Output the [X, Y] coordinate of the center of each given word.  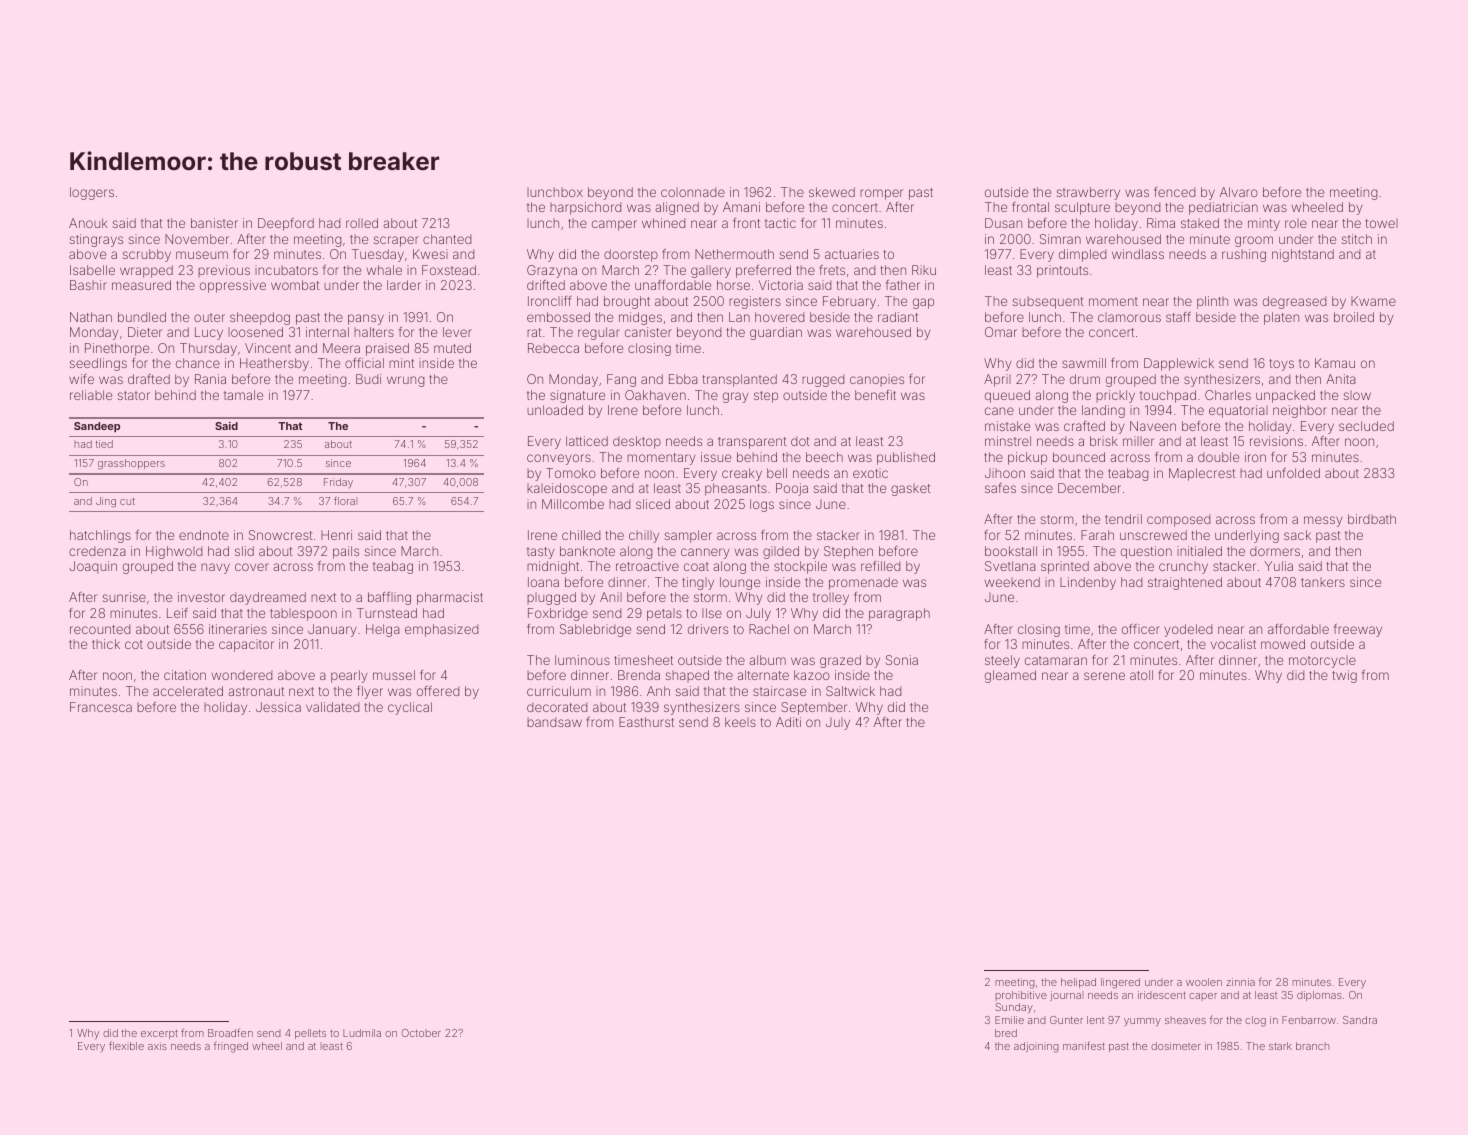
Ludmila [362, 1033]
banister [214, 223]
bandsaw [554, 722]
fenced [1174, 192]
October [421, 1033]
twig [1344, 676]
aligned [677, 208]
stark [1280, 1046]
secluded [1366, 426]
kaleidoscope [567, 489]
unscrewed [1153, 535]
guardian [776, 333]
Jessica [278, 707]
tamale [243, 395]
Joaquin [93, 567]
